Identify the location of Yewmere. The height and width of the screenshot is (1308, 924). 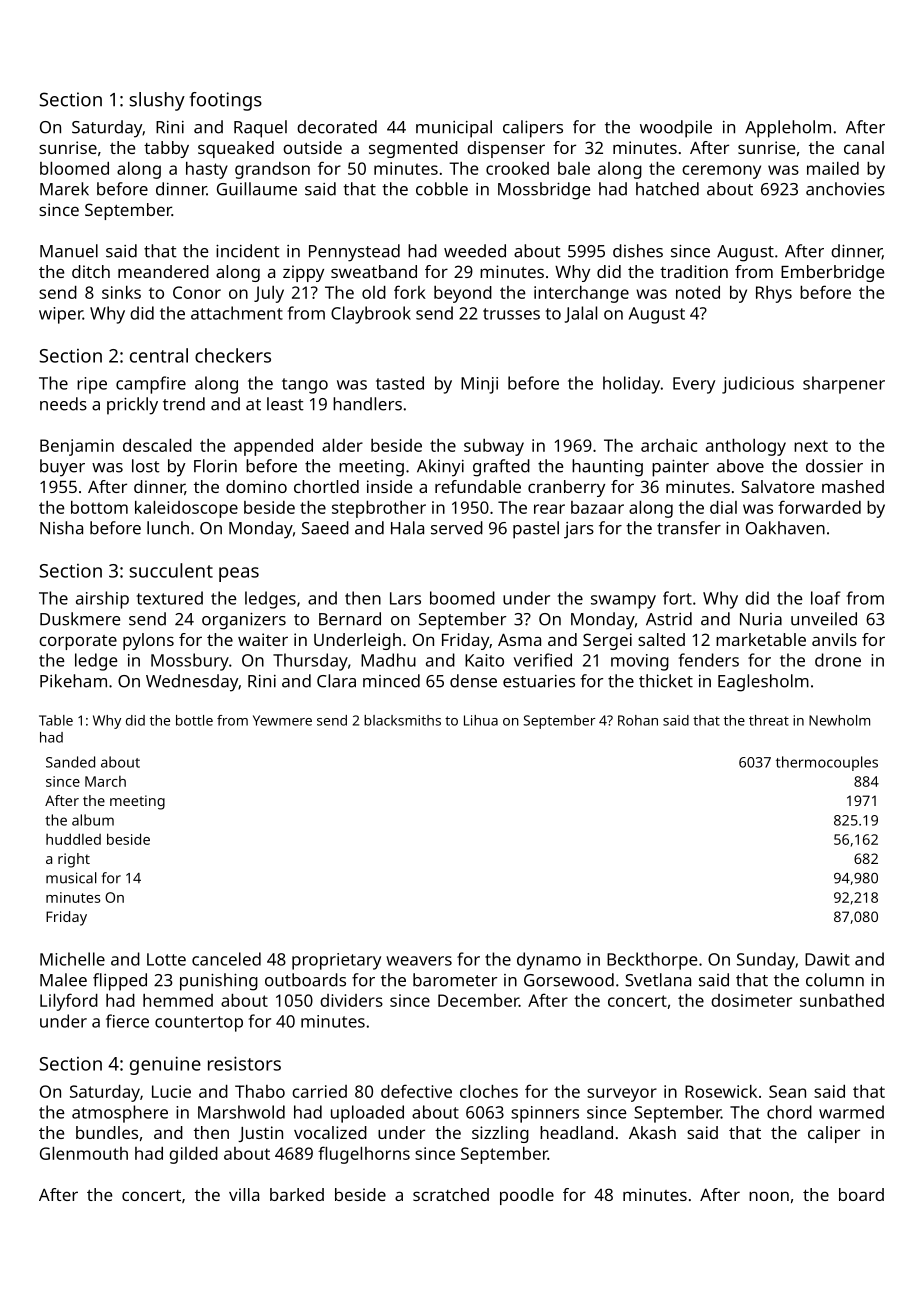
(282, 720).
